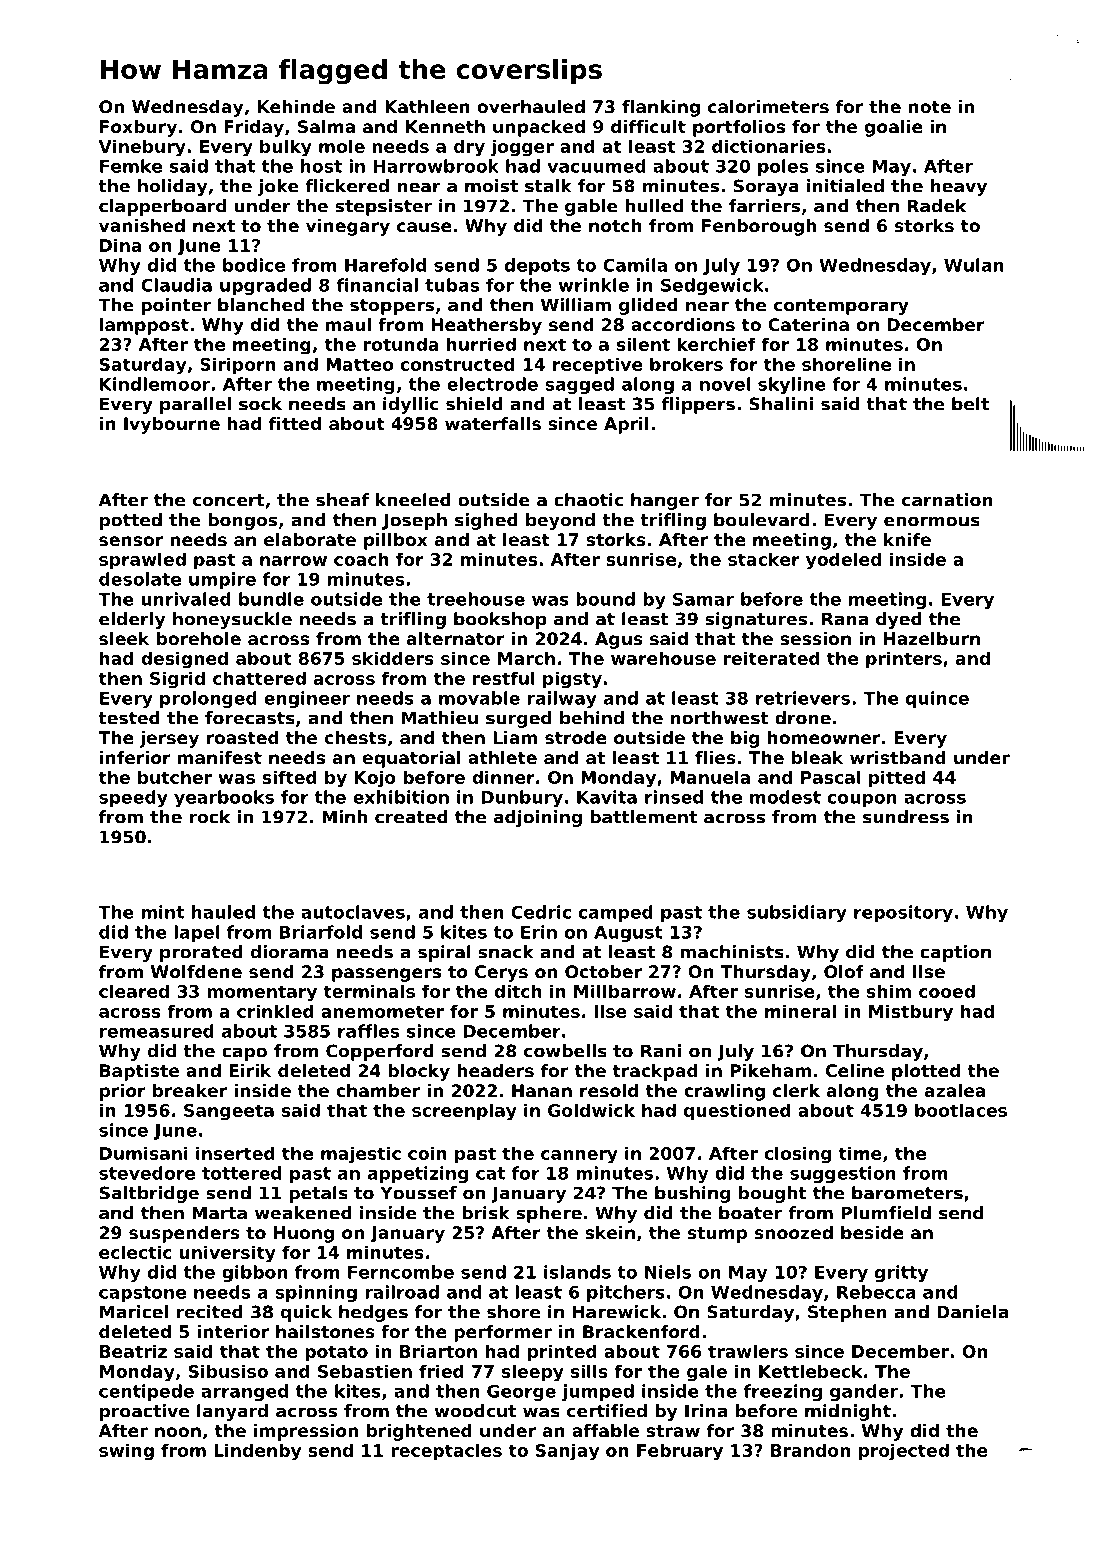  Describe the element at coordinates (142, 1294) in the screenshot. I see `capstone` at that location.
